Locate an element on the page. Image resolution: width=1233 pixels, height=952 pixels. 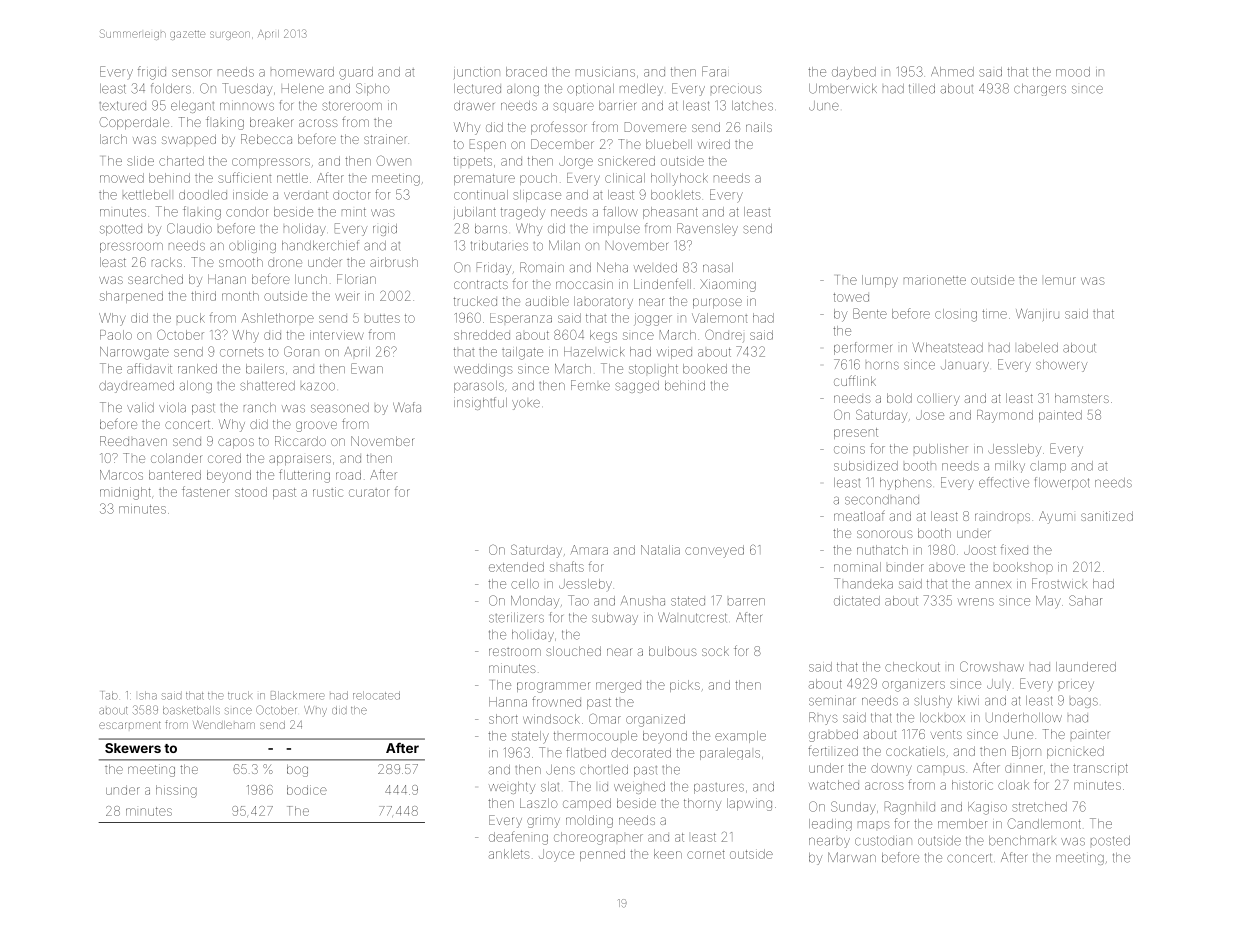
braced is located at coordinates (526, 72).
